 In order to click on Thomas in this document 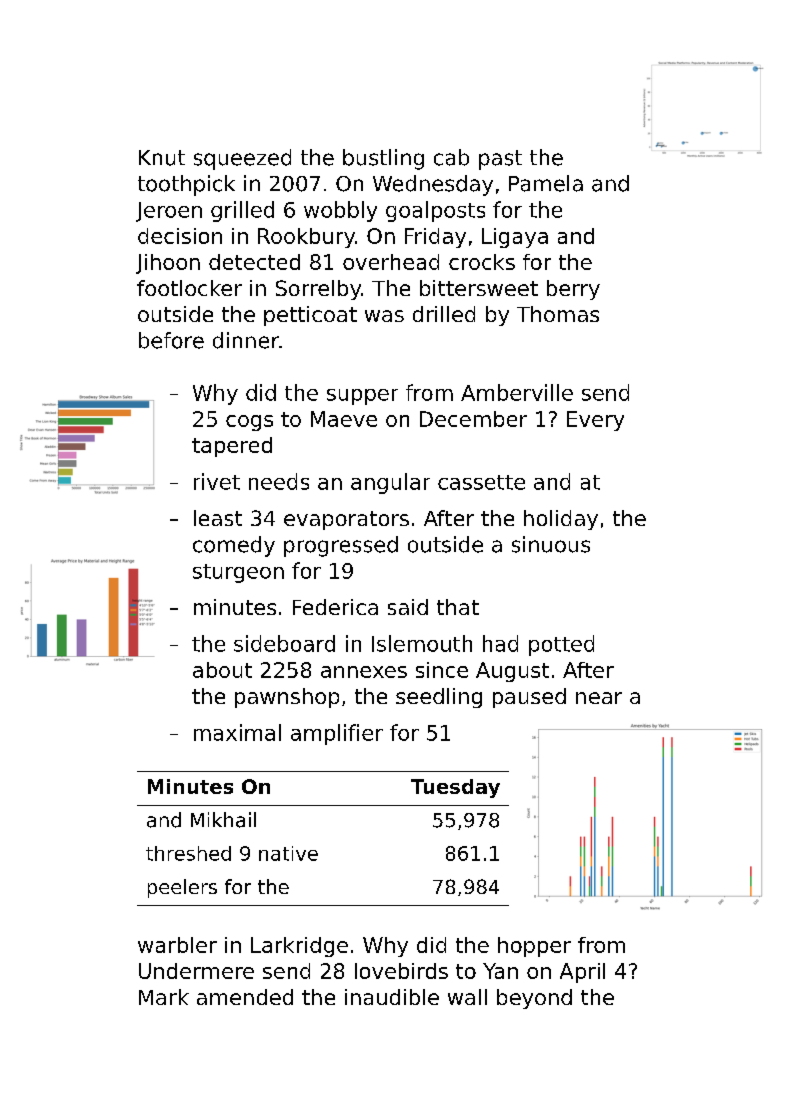, I will do `click(558, 314)`.
